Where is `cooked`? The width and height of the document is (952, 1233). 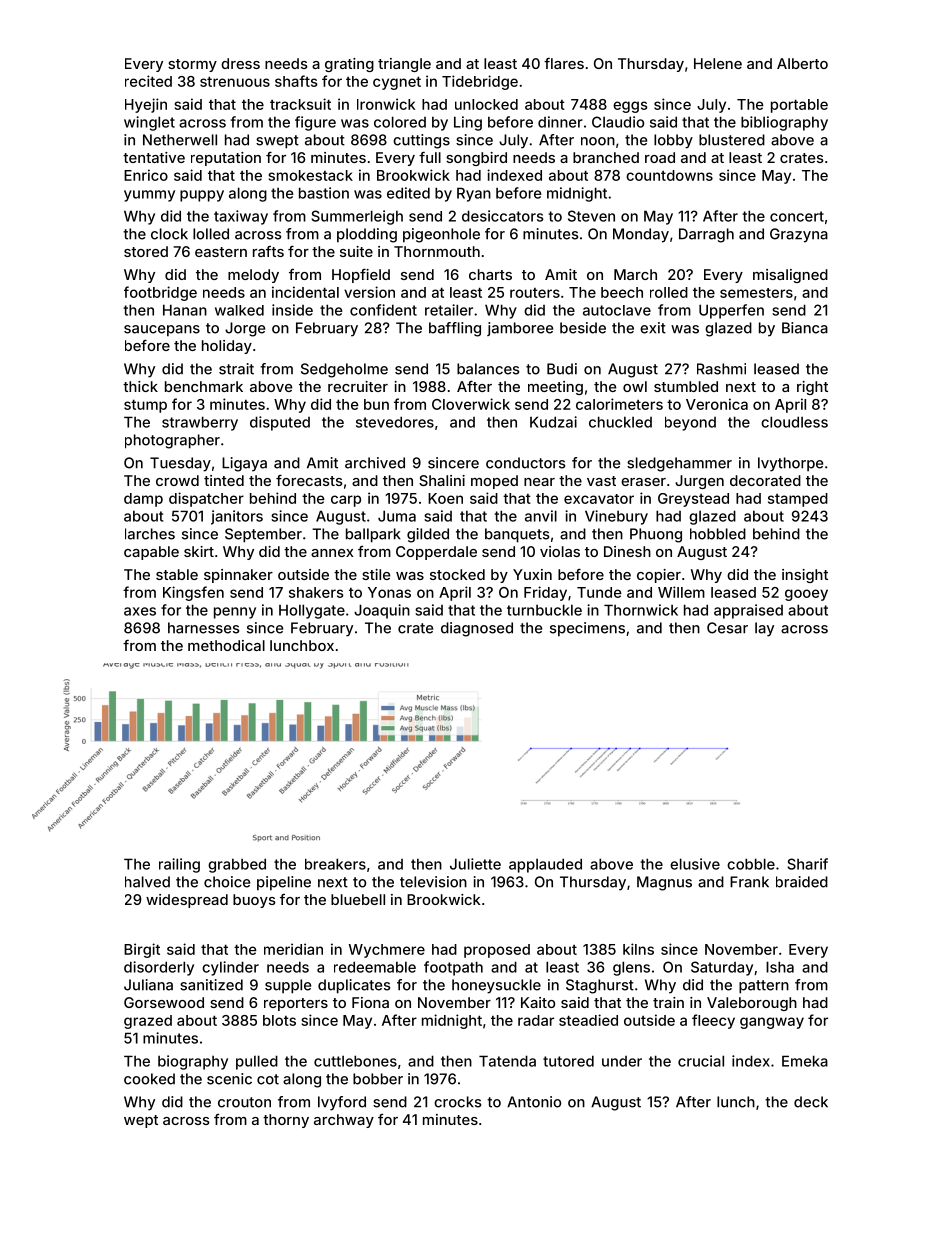
cooked is located at coordinates (149, 1079).
